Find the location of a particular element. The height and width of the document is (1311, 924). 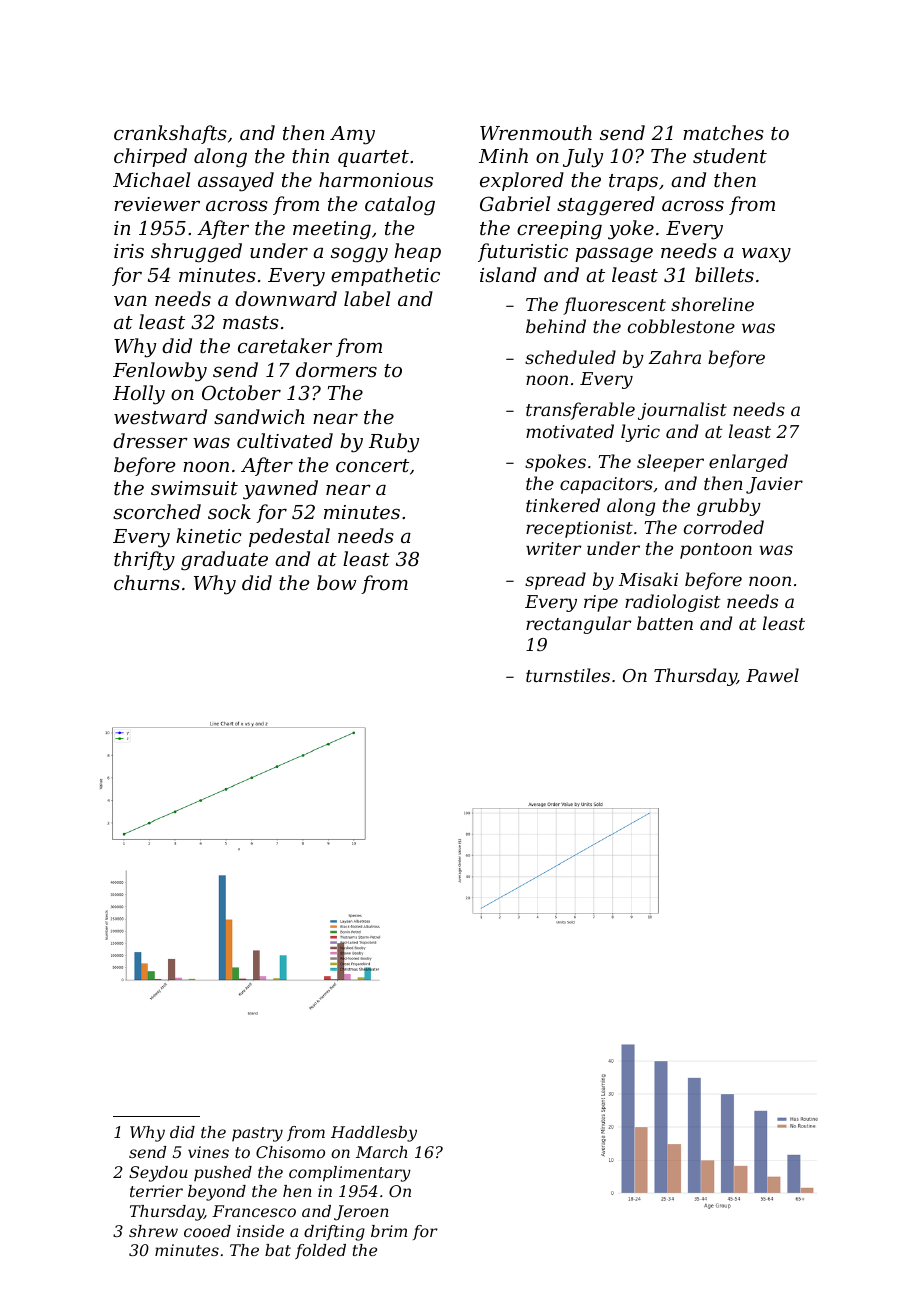

turnstiles is located at coordinates (568, 675).
